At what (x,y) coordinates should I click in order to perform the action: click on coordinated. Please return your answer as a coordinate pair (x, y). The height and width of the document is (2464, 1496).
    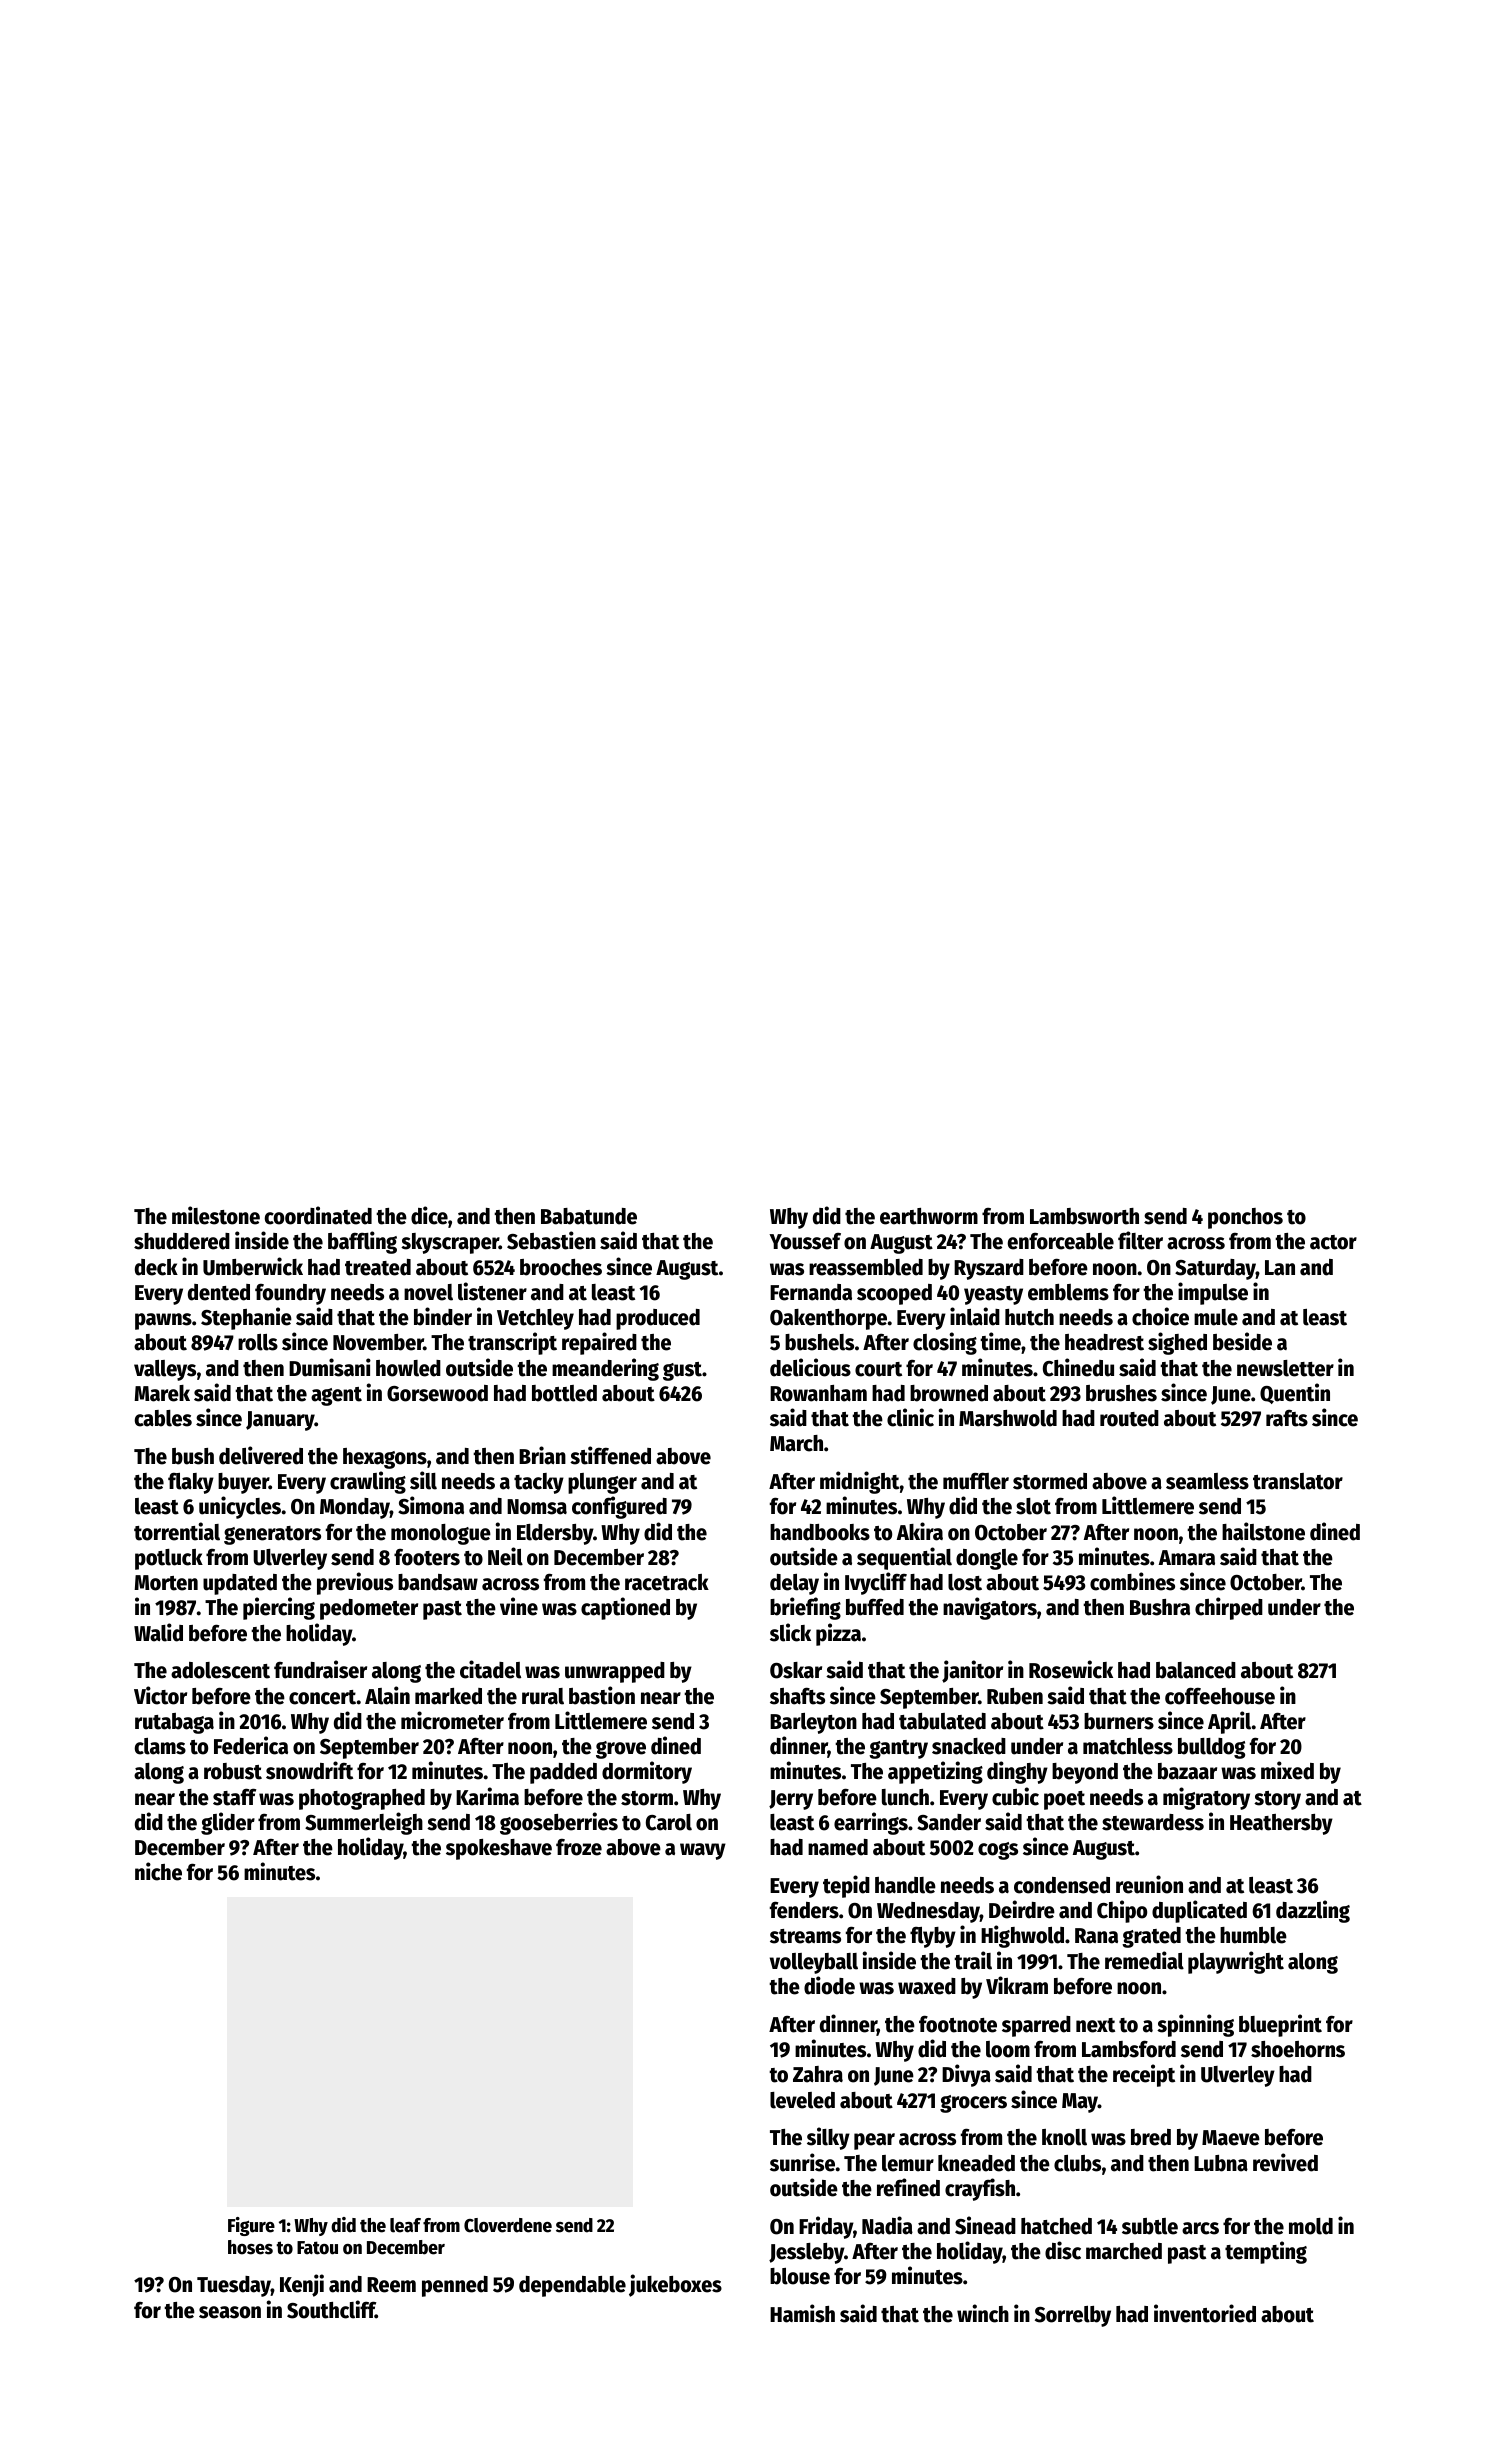
    Looking at the image, I should click on (318, 1215).
